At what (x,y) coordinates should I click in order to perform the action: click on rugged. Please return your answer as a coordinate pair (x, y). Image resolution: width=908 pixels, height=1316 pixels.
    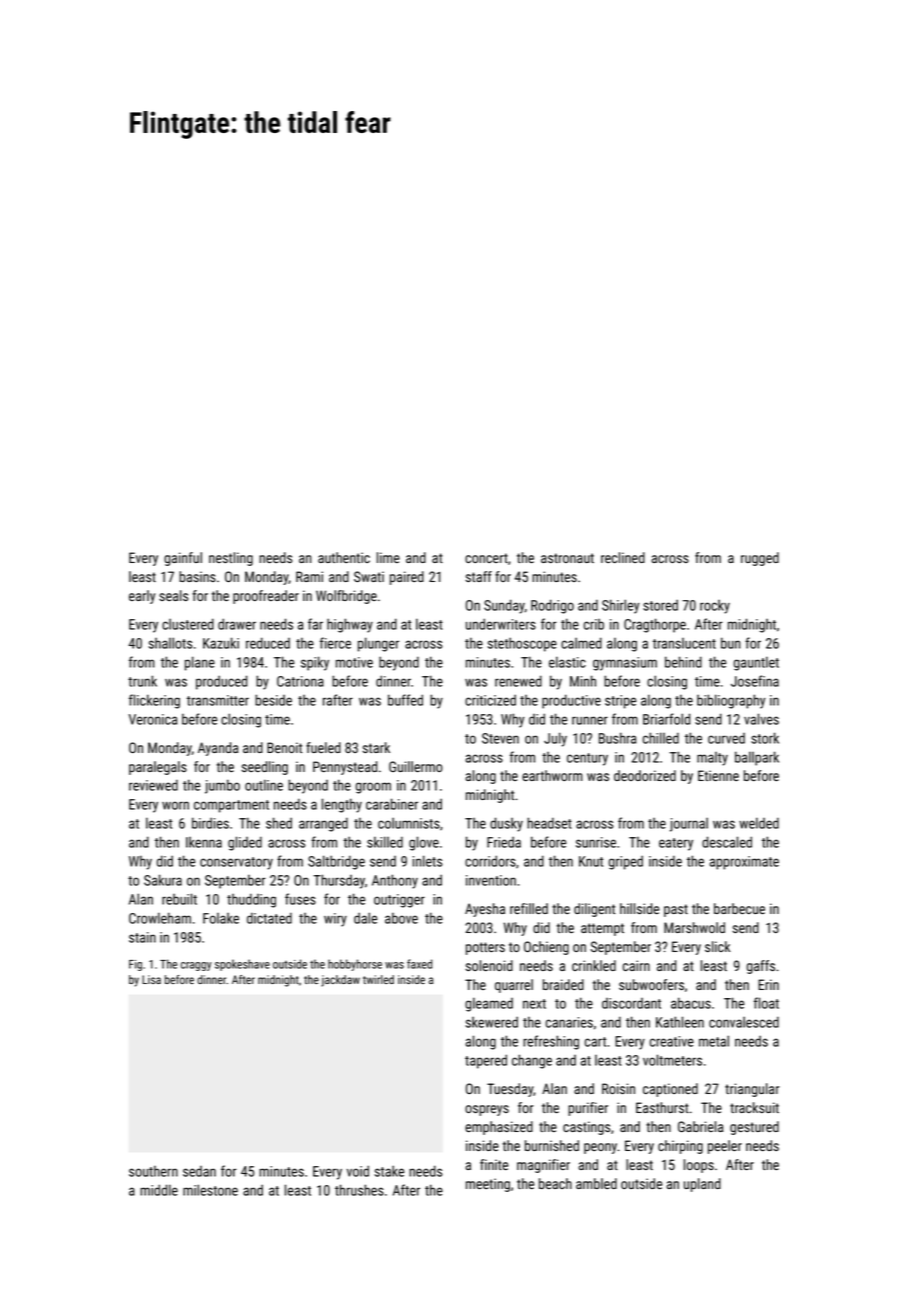
    Looking at the image, I should click on (760, 559).
